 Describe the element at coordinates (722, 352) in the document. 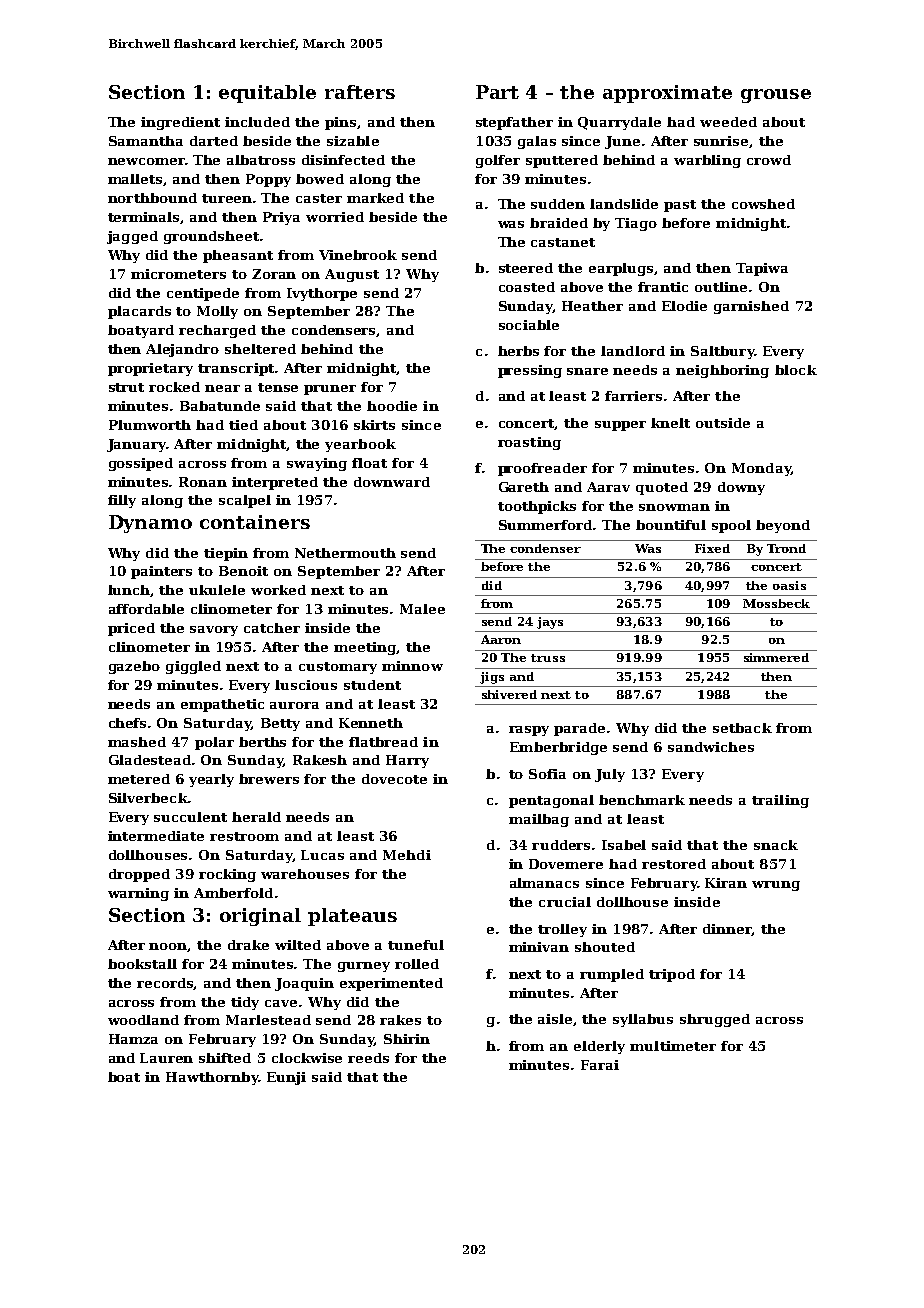

I see `Saltbury` at that location.
